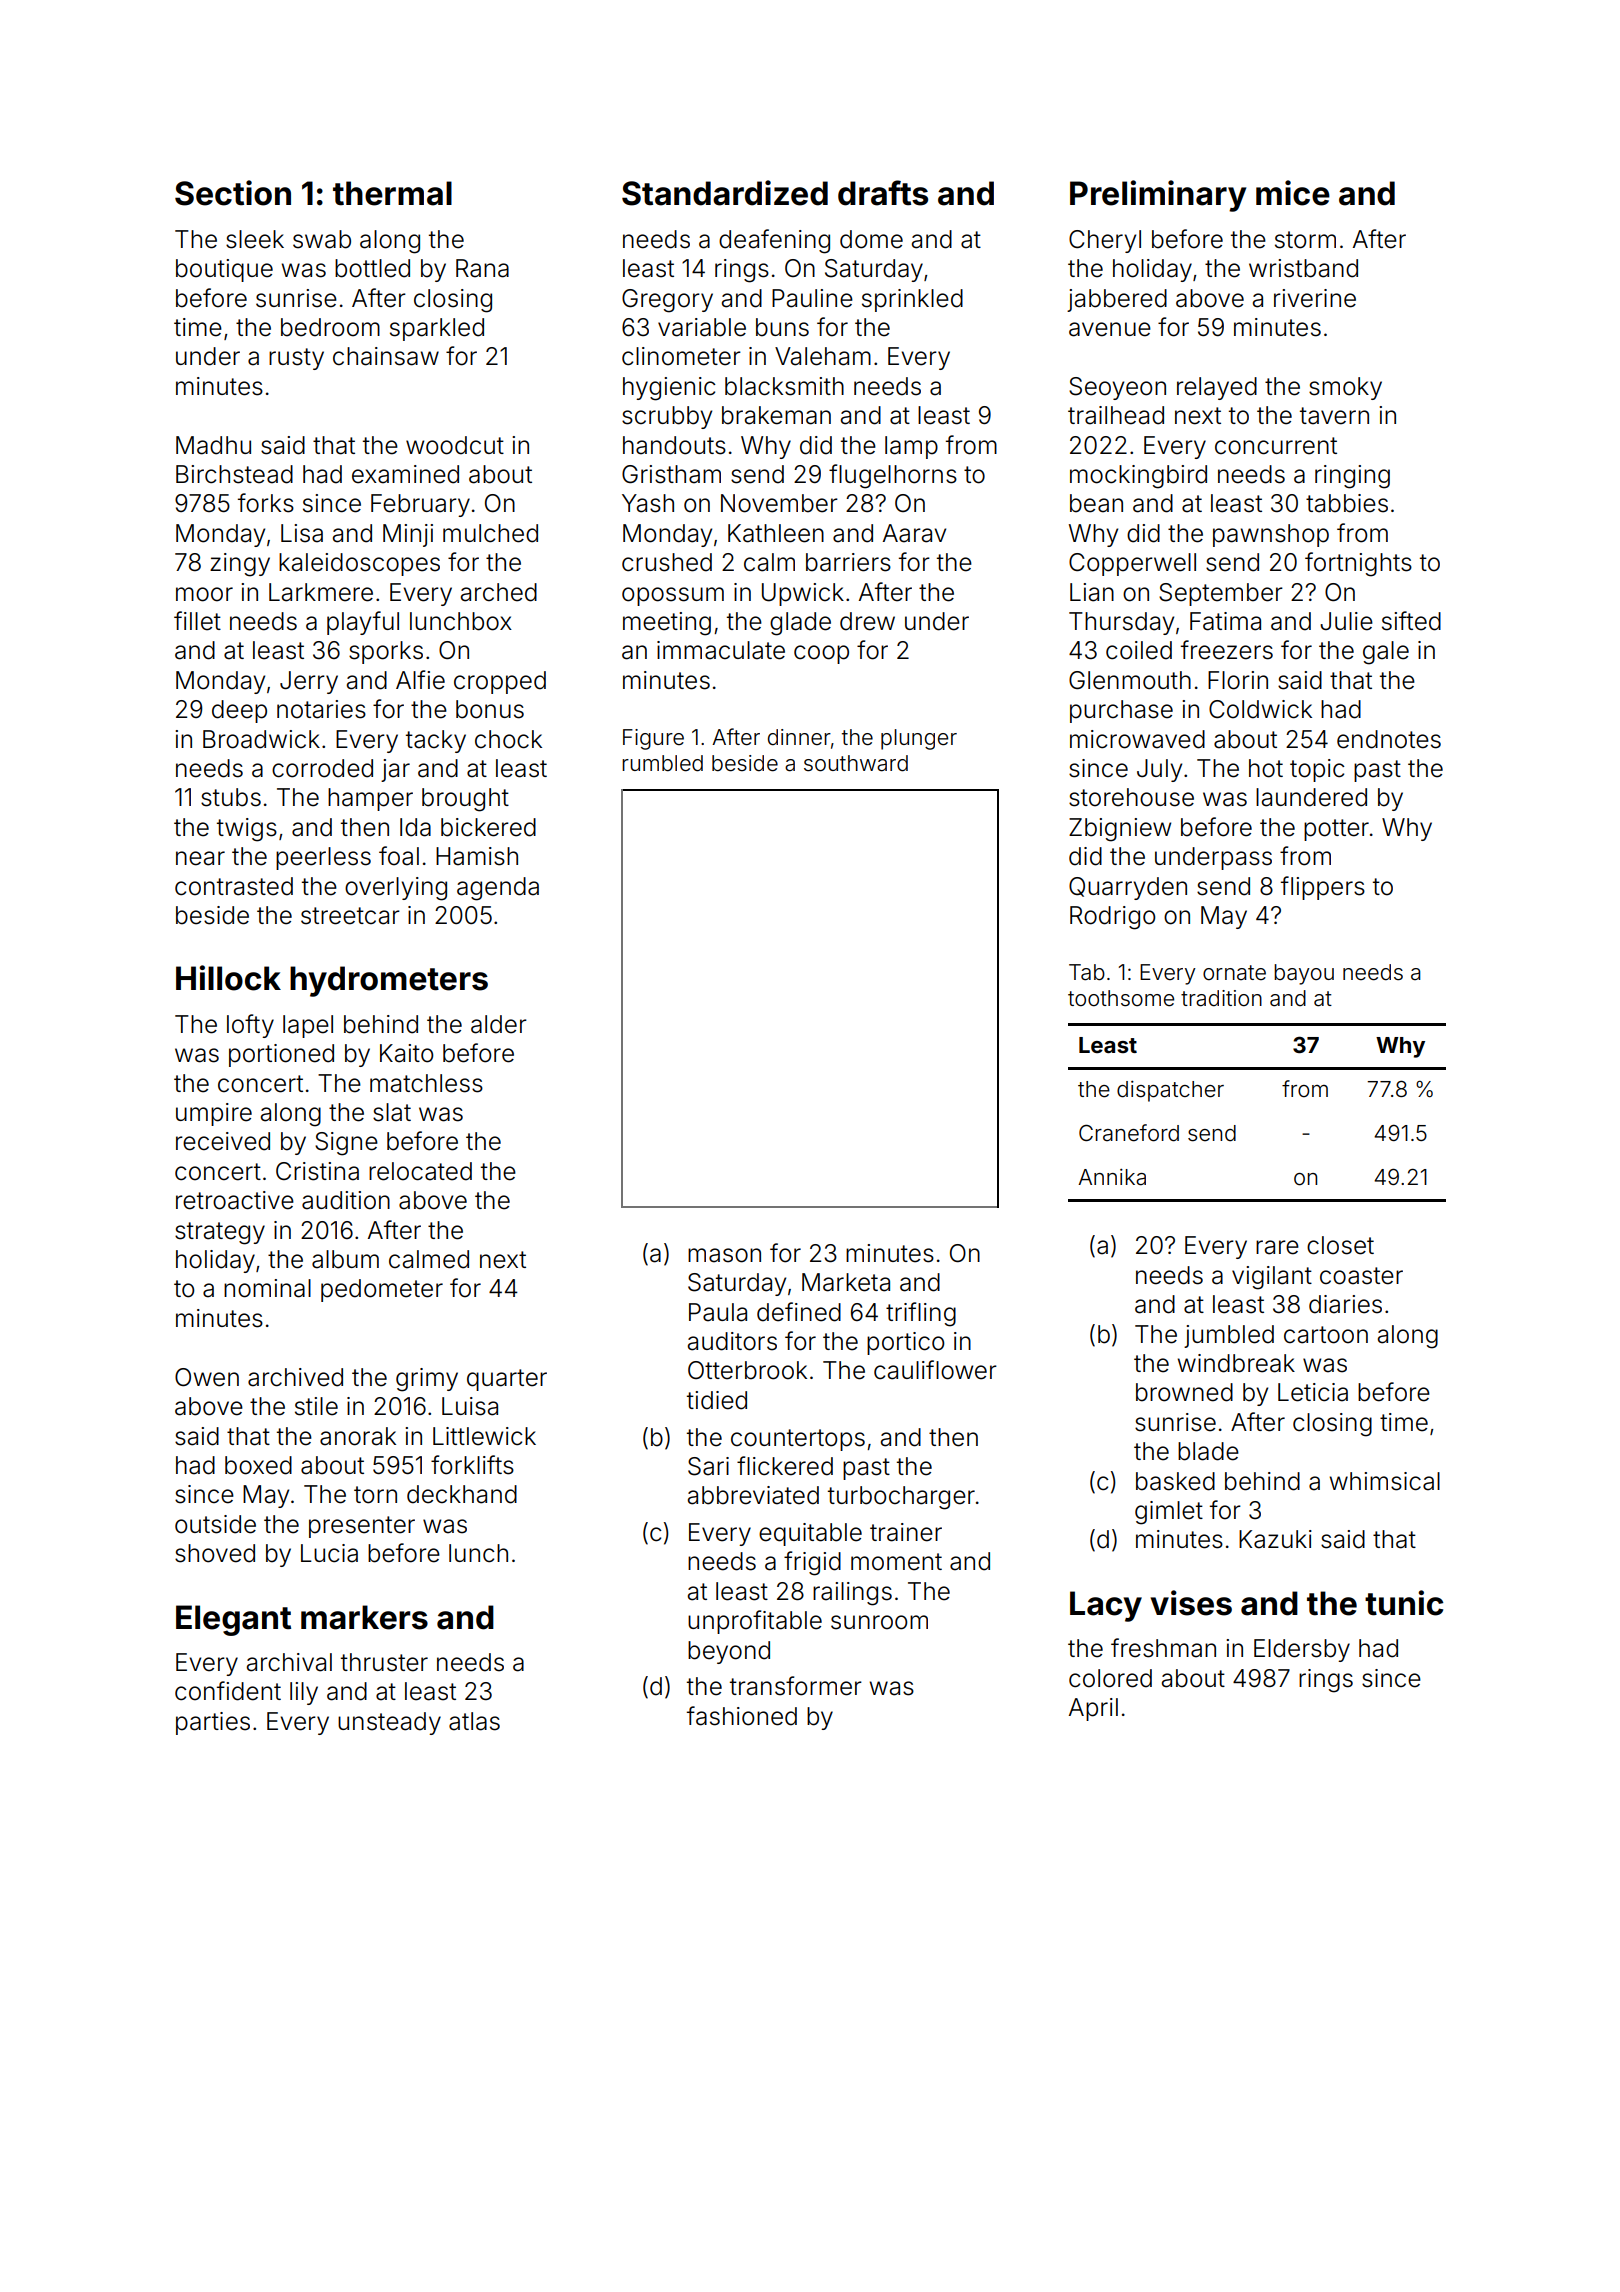 Image resolution: width=1620 pixels, height=2292 pixels. Describe the element at coordinates (1315, 298) in the screenshot. I see `riverine` at that location.
